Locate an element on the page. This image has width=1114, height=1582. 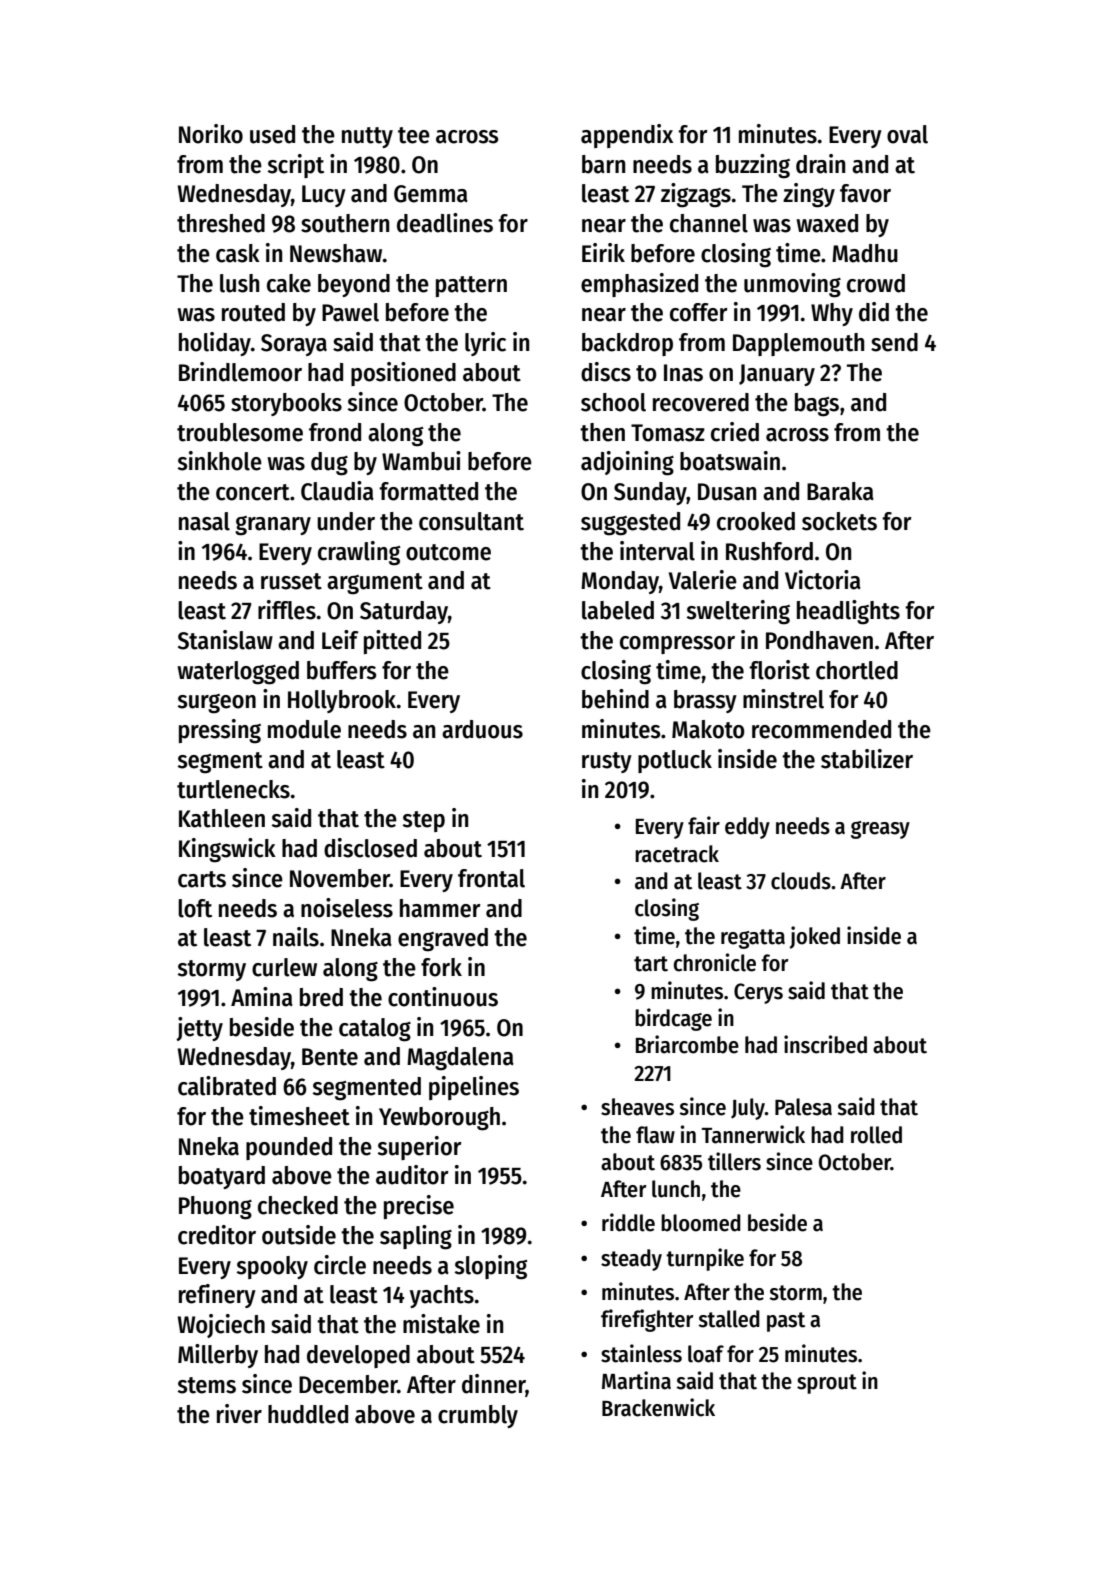
river is located at coordinates (239, 1414).
